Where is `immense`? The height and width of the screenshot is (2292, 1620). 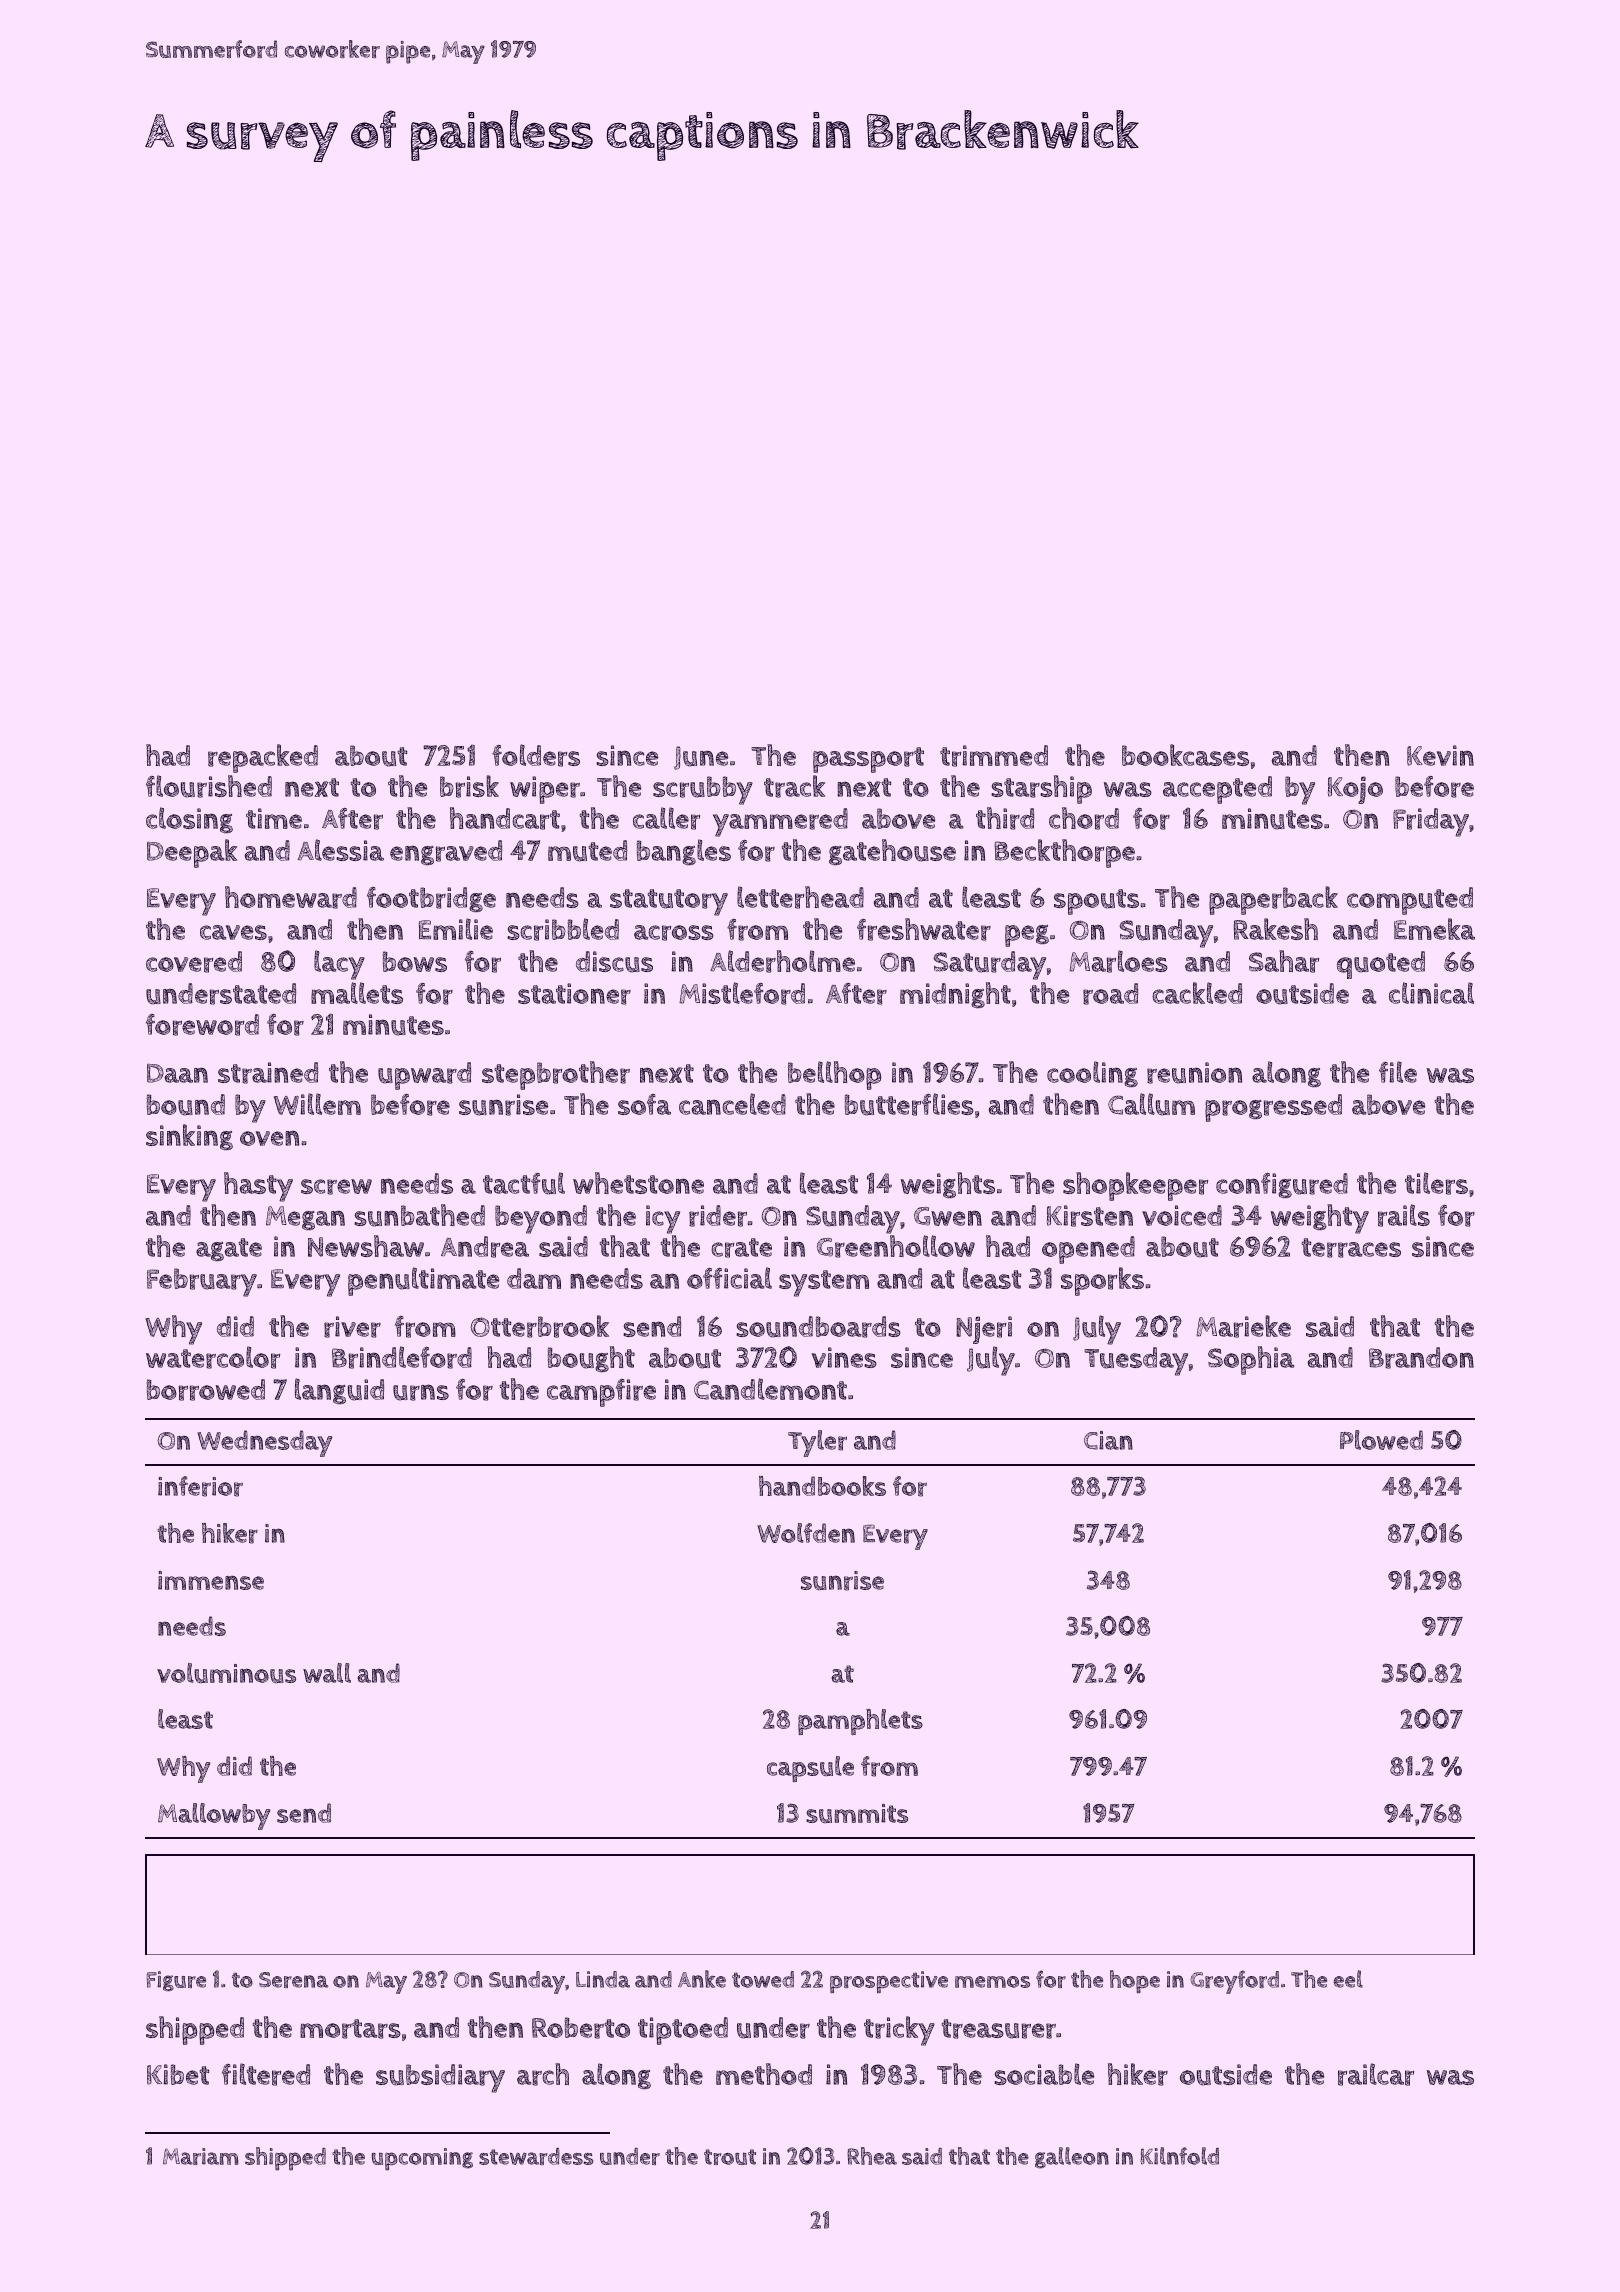
immense is located at coordinates (211, 1580).
